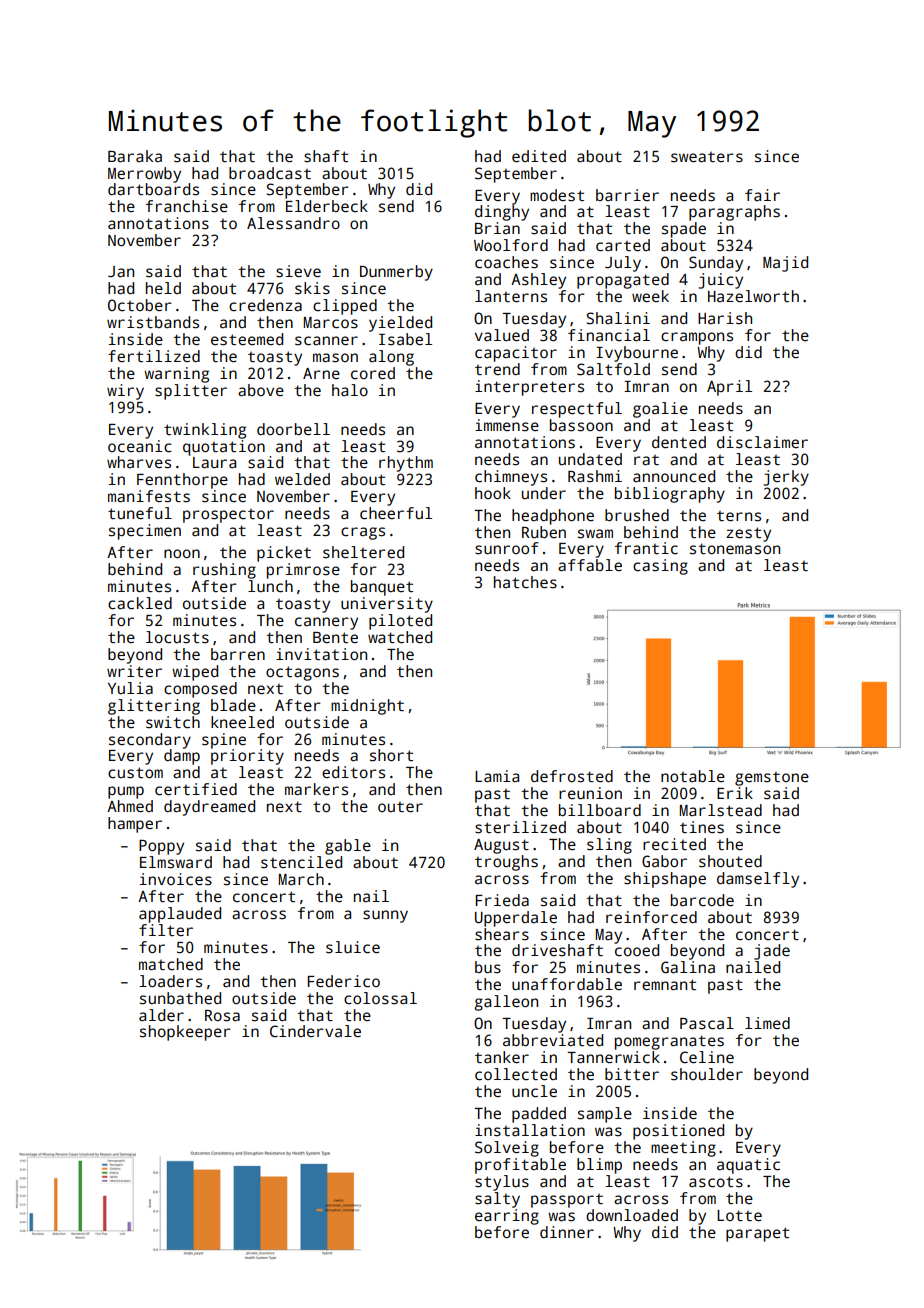 The width and height of the image is (924, 1308). What do you see at coordinates (191, 392) in the image?
I see `splitter` at bounding box center [191, 392].
